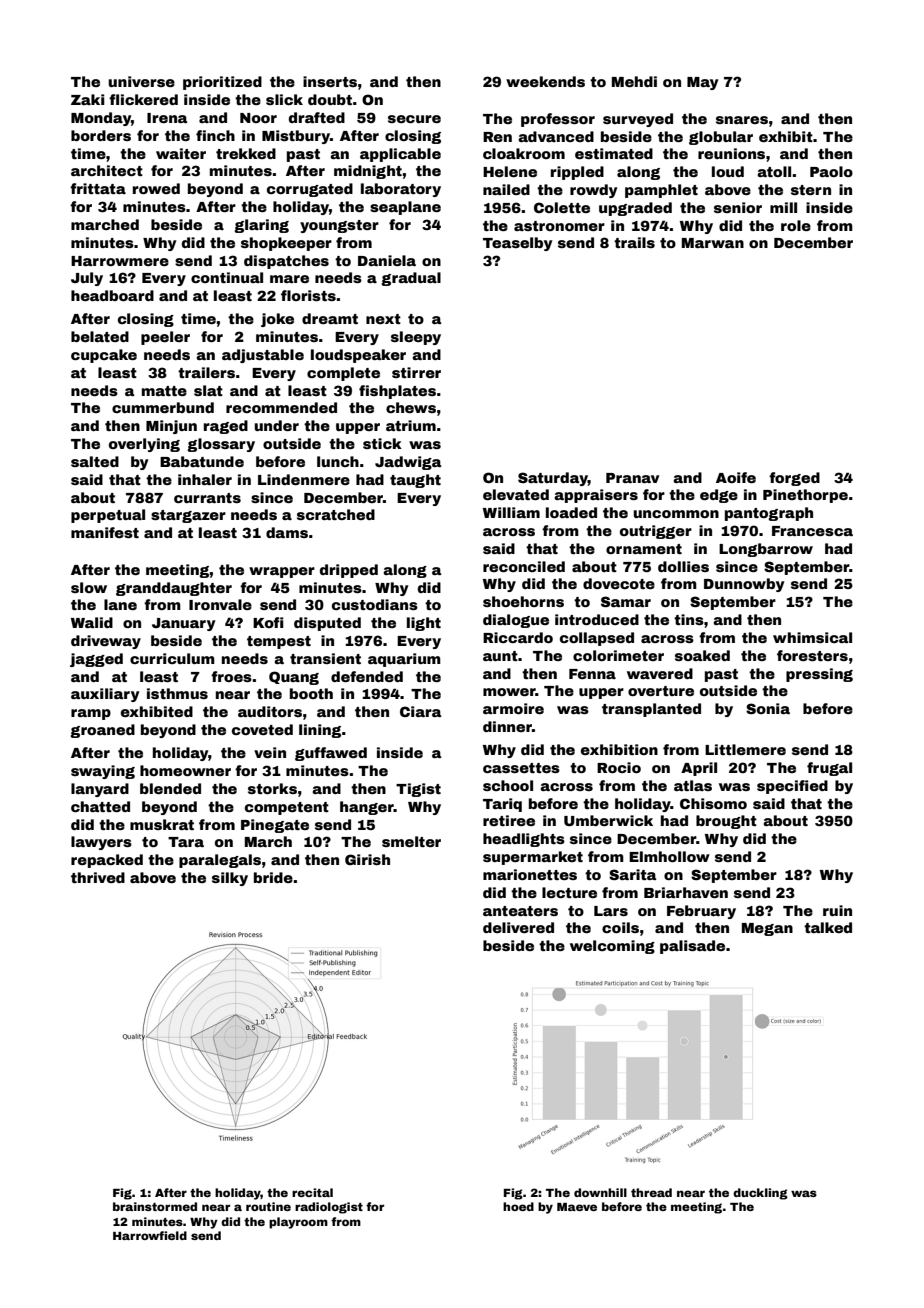 This document has width=924, height=1308. Describe the element at coordinates (831, 171) in the document. I see `Paolo` at that location.
